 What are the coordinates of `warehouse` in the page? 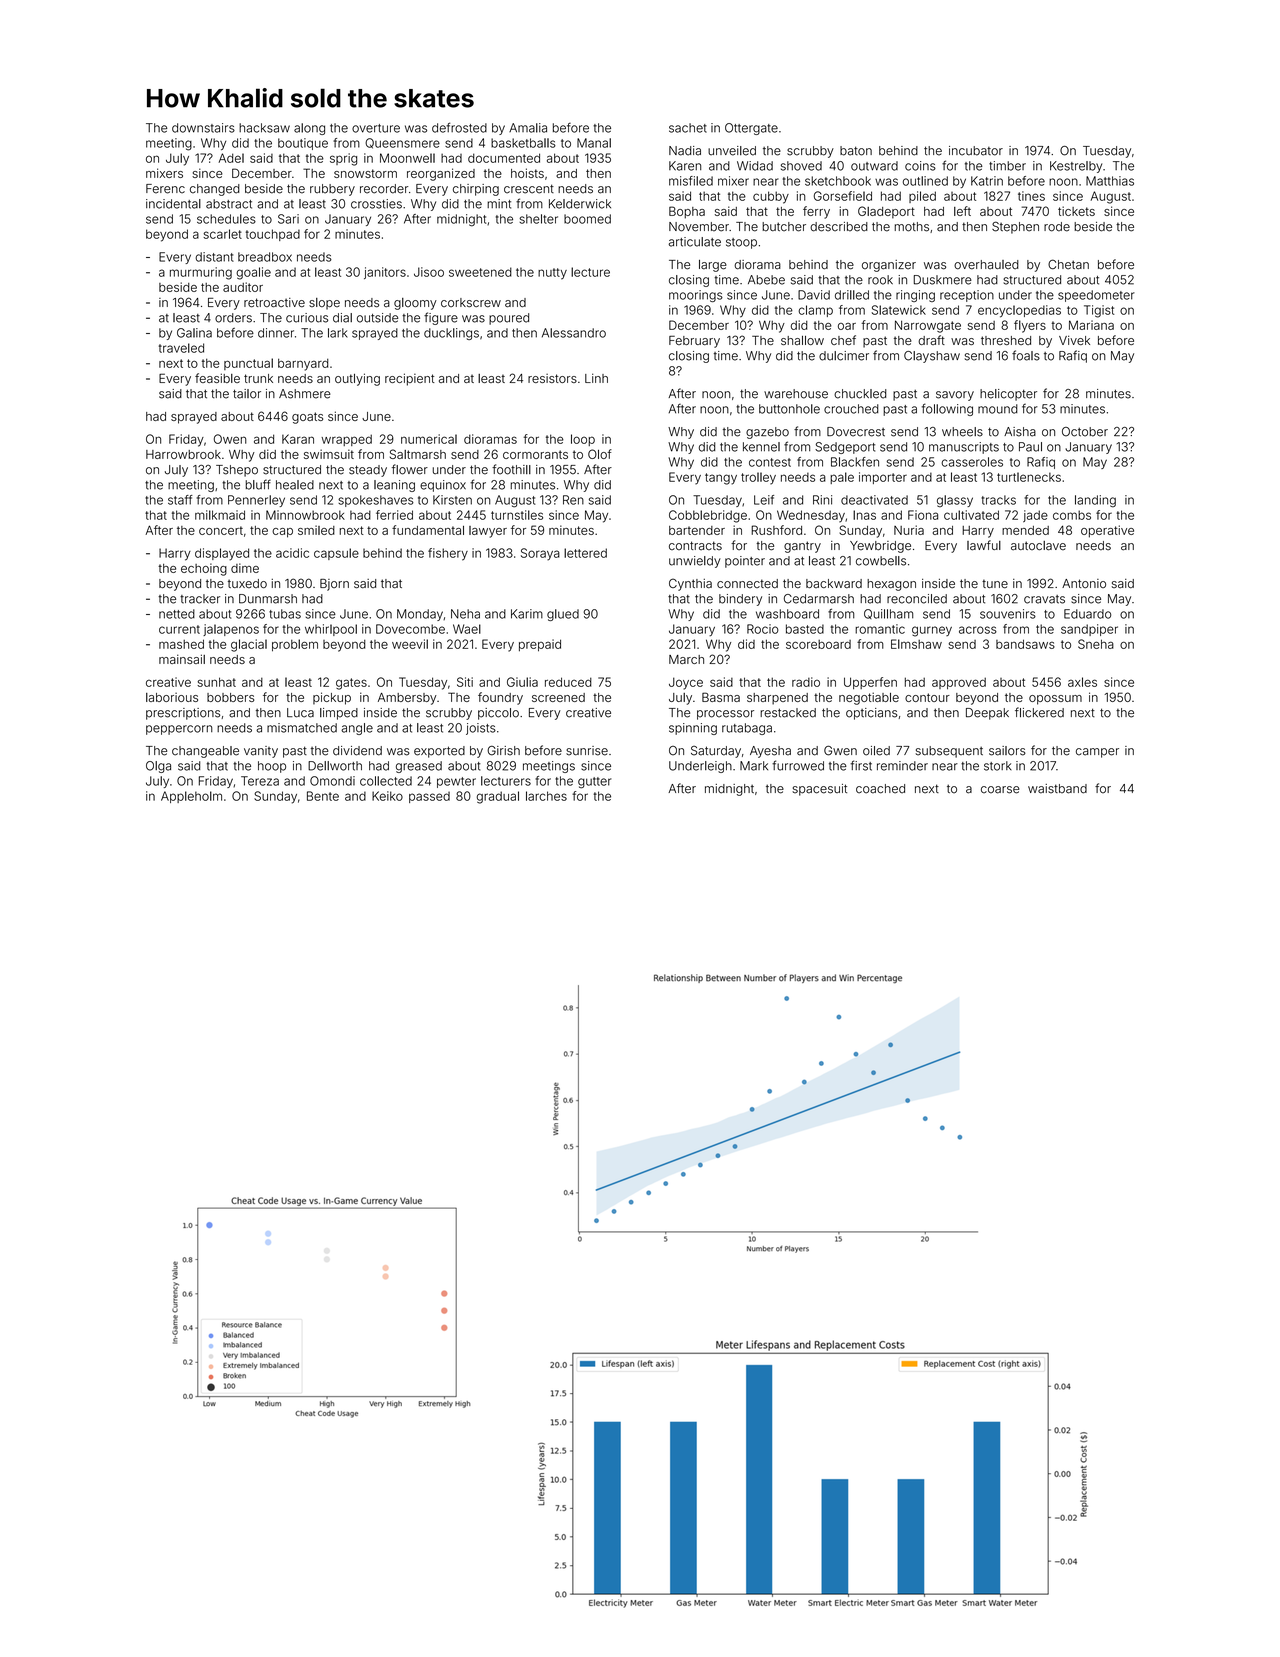 It's located at (796, 394).
